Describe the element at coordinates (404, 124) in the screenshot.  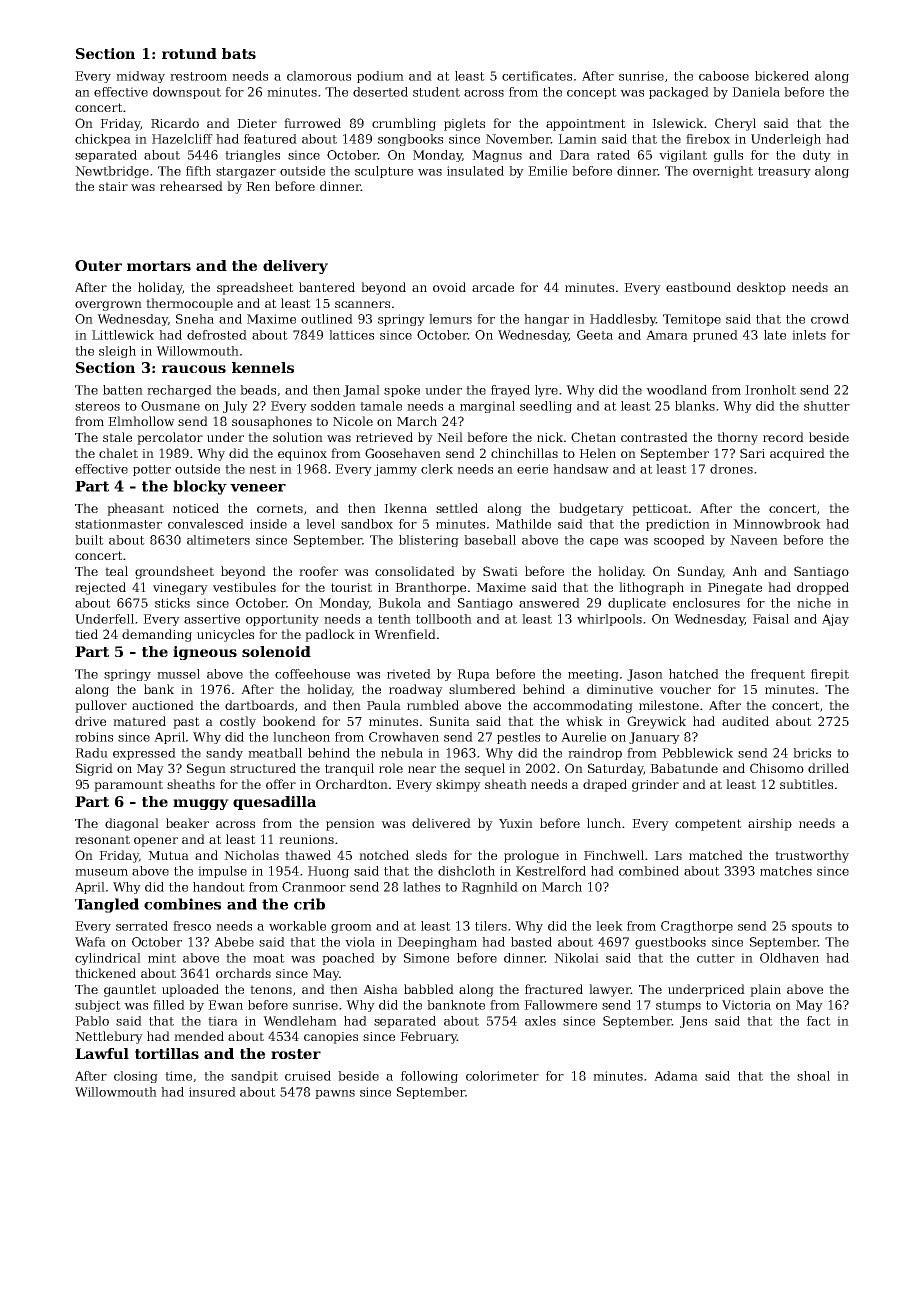
I see `crumbling` at that location.
